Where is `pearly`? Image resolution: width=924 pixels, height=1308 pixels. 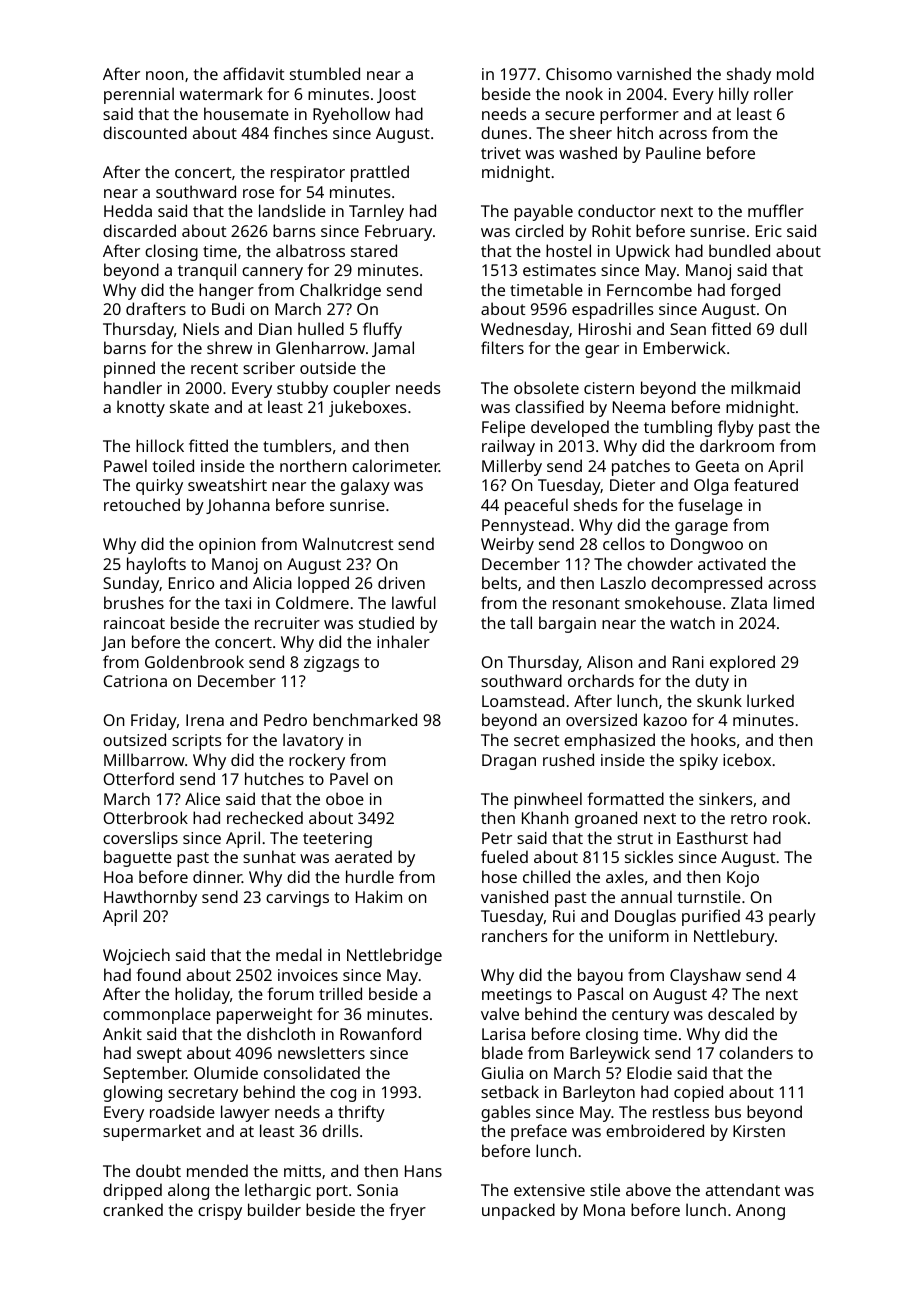
pearly is located at coordinates (792, 917).
